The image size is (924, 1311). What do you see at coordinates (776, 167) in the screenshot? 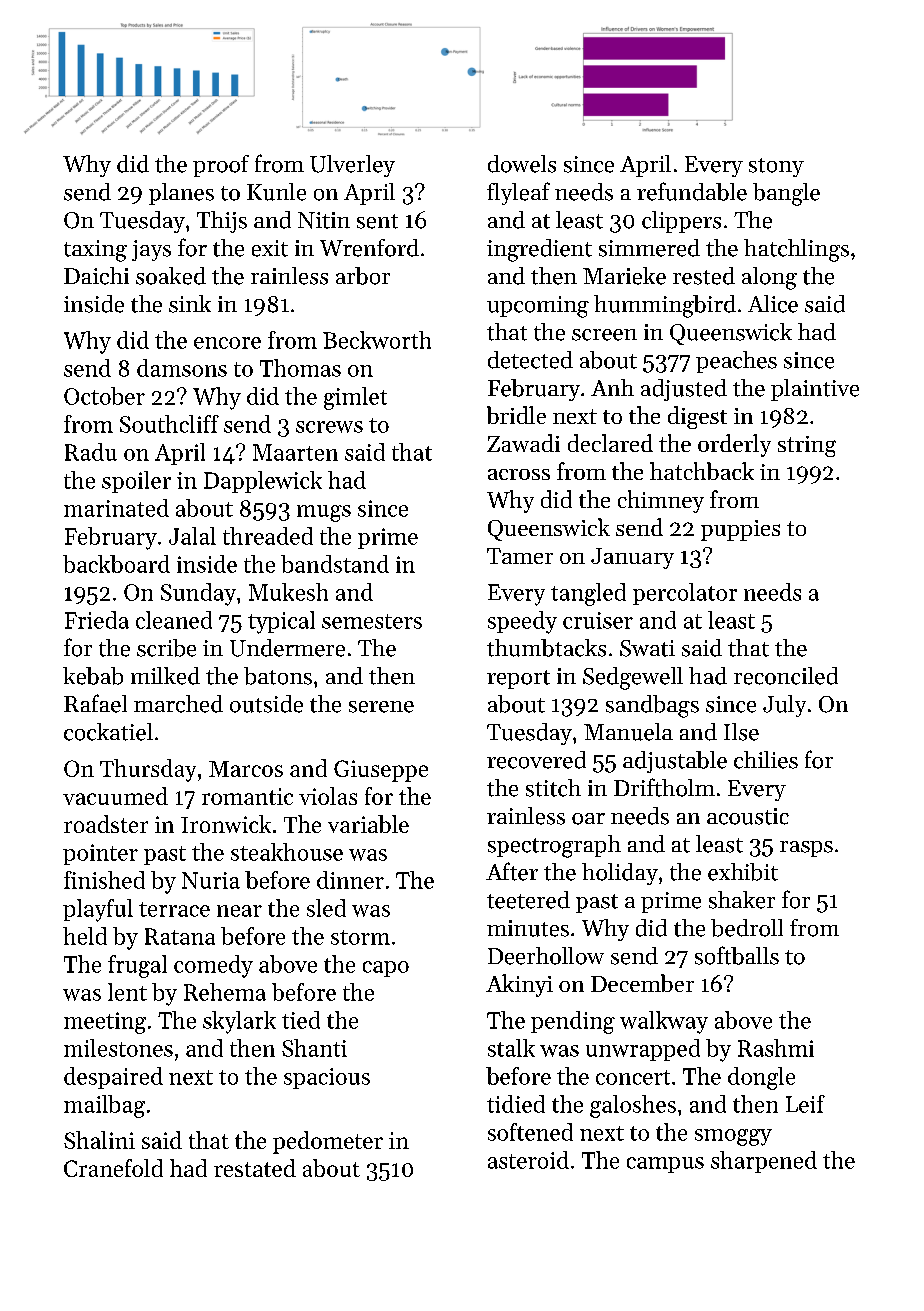
I see `stony` at bounding box center [776, 167].
